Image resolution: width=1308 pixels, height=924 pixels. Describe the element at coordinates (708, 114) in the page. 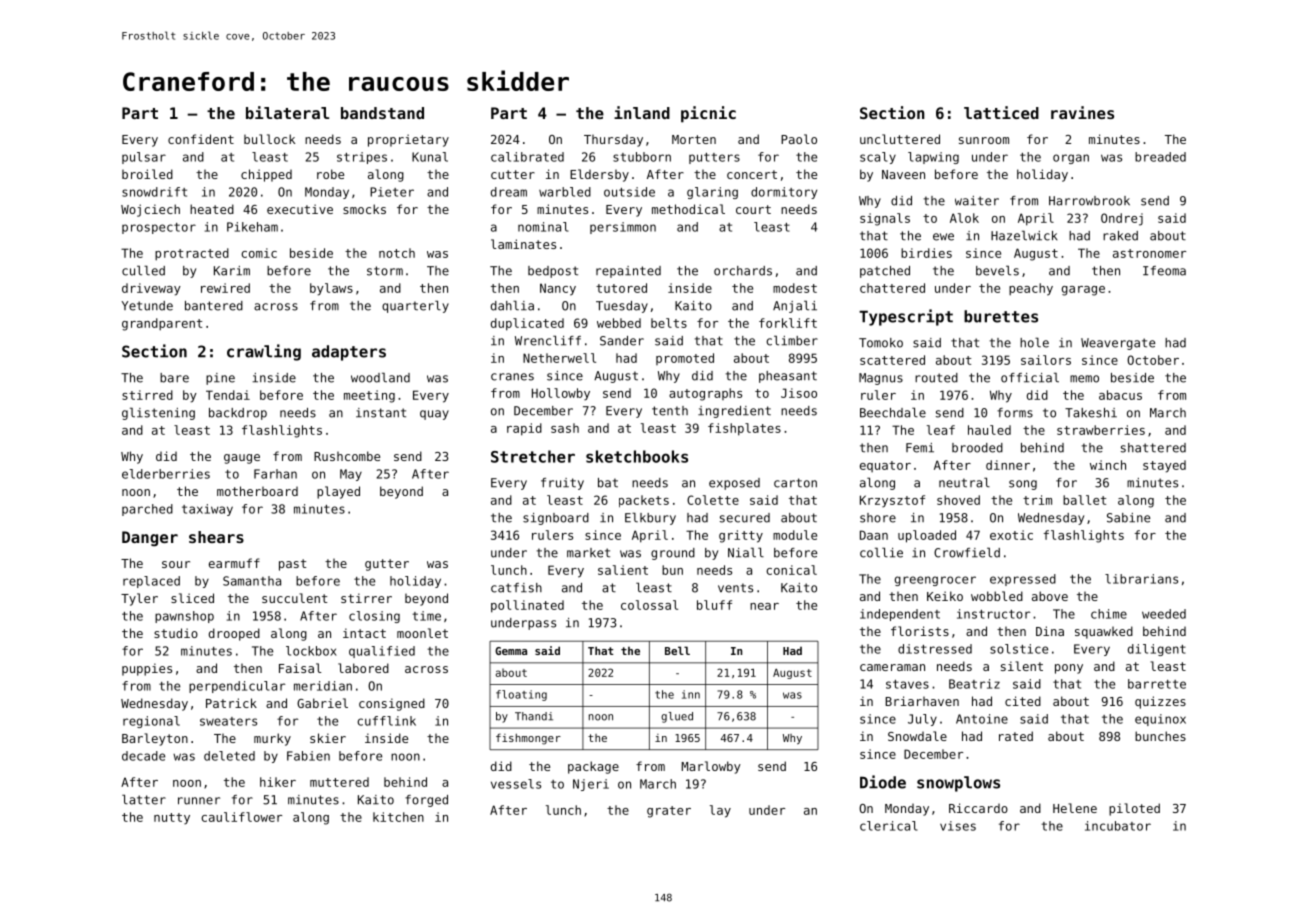

I see `picnic` at that location.
